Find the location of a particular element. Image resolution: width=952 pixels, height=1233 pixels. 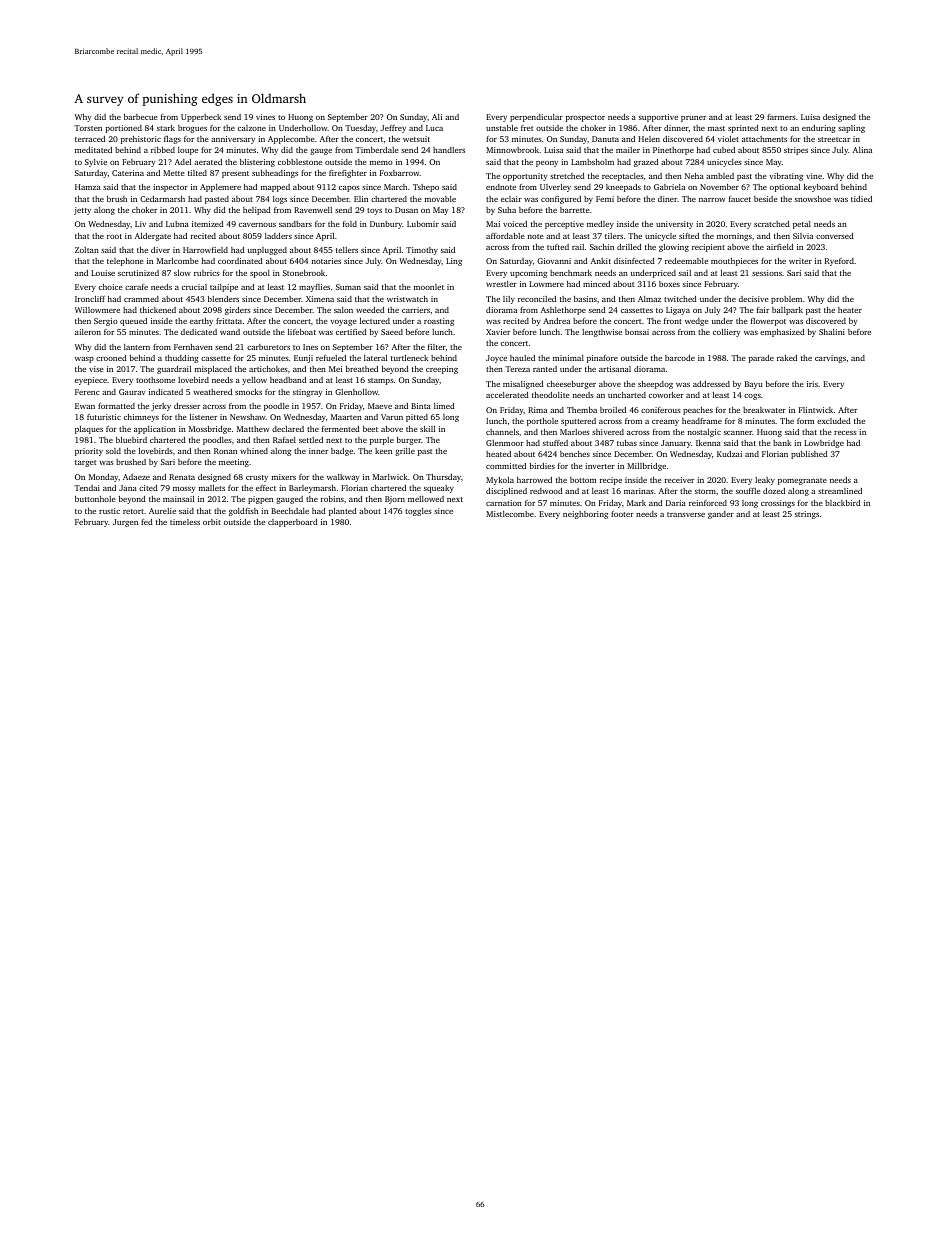

filter is located at coordinates (437, 347).
